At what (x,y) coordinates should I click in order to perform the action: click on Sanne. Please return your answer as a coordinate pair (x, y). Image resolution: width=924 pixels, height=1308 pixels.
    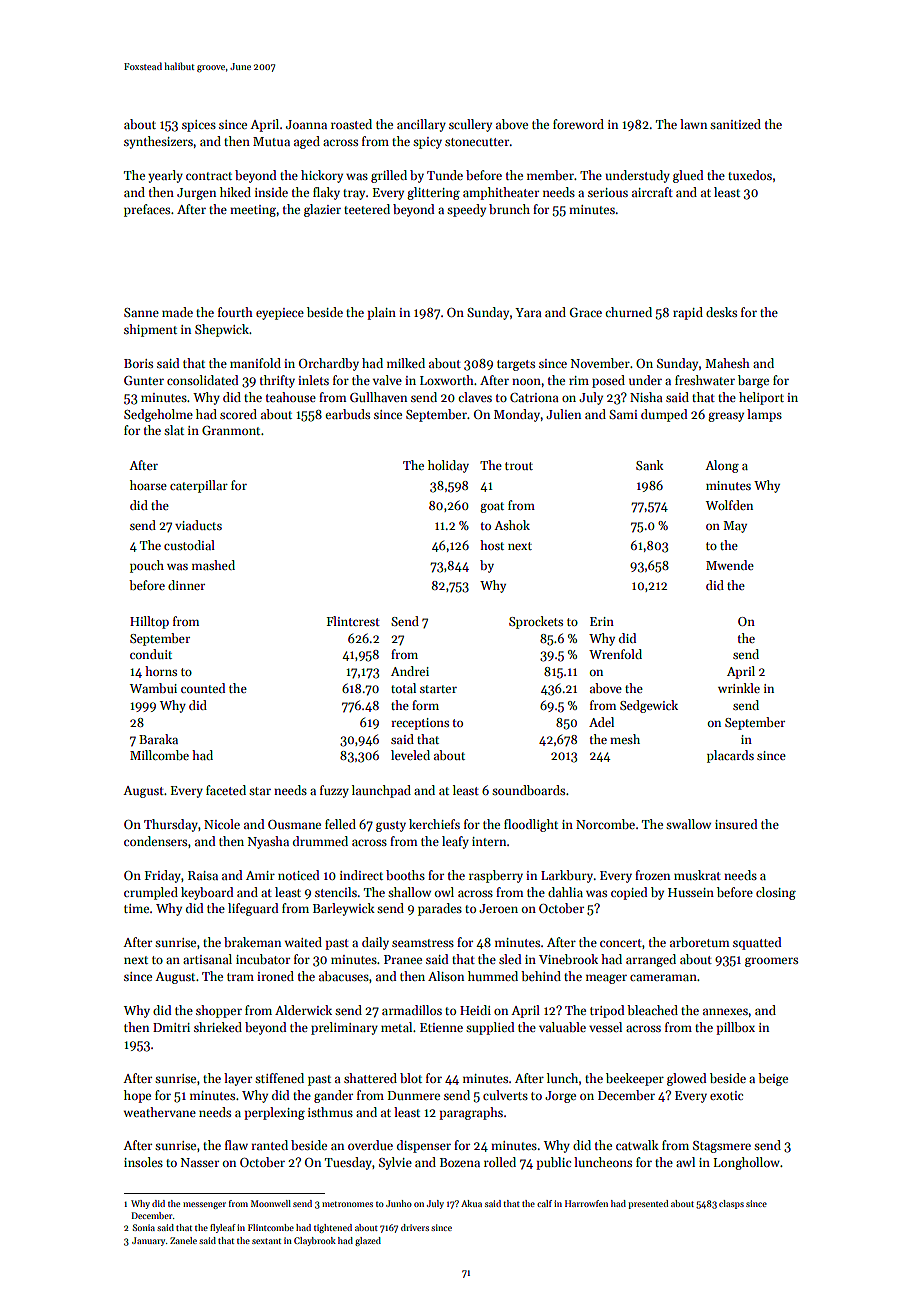
    Looking at the image, I should click on (141, 312).
